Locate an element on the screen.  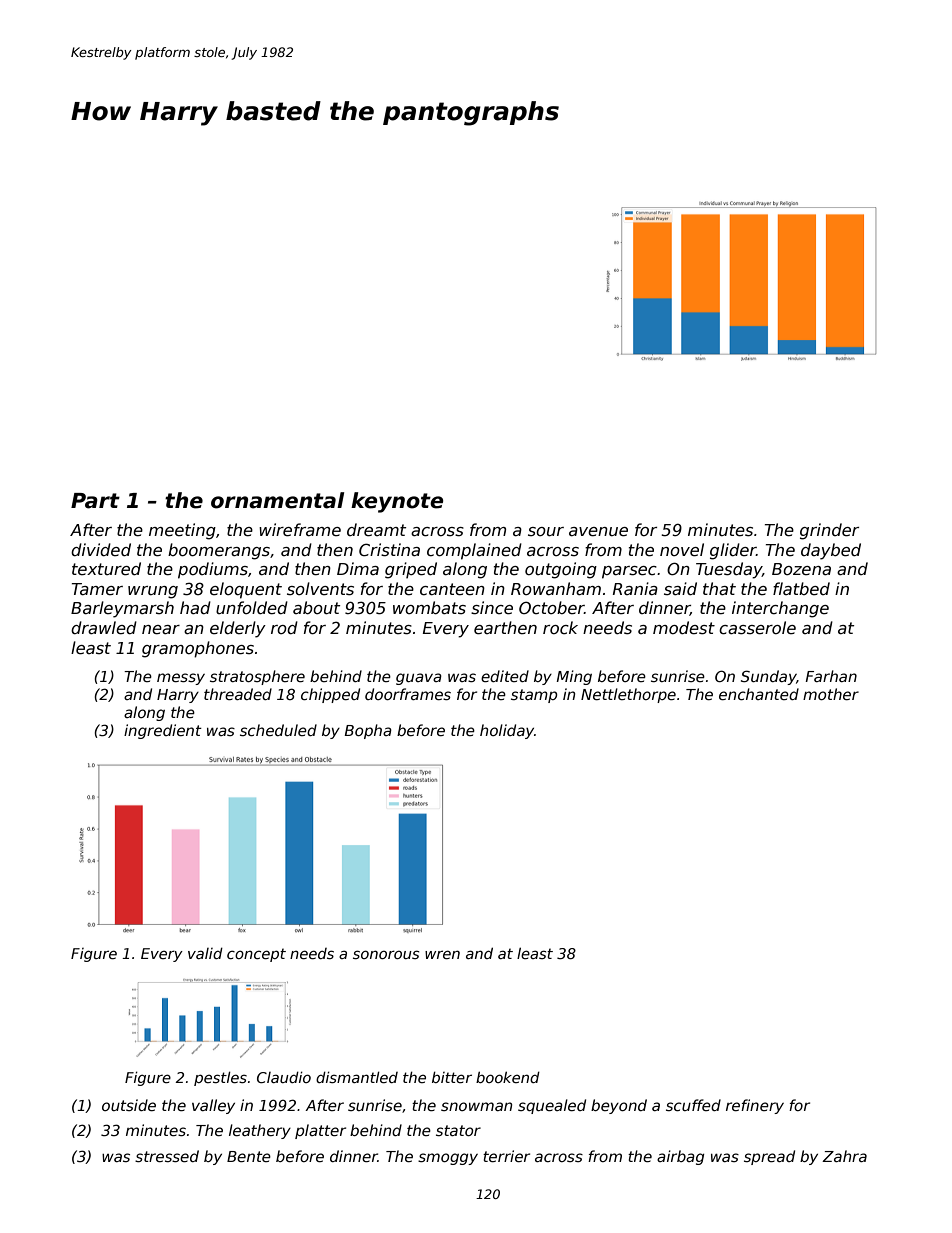
griped is located at coordinates (411, 570).
